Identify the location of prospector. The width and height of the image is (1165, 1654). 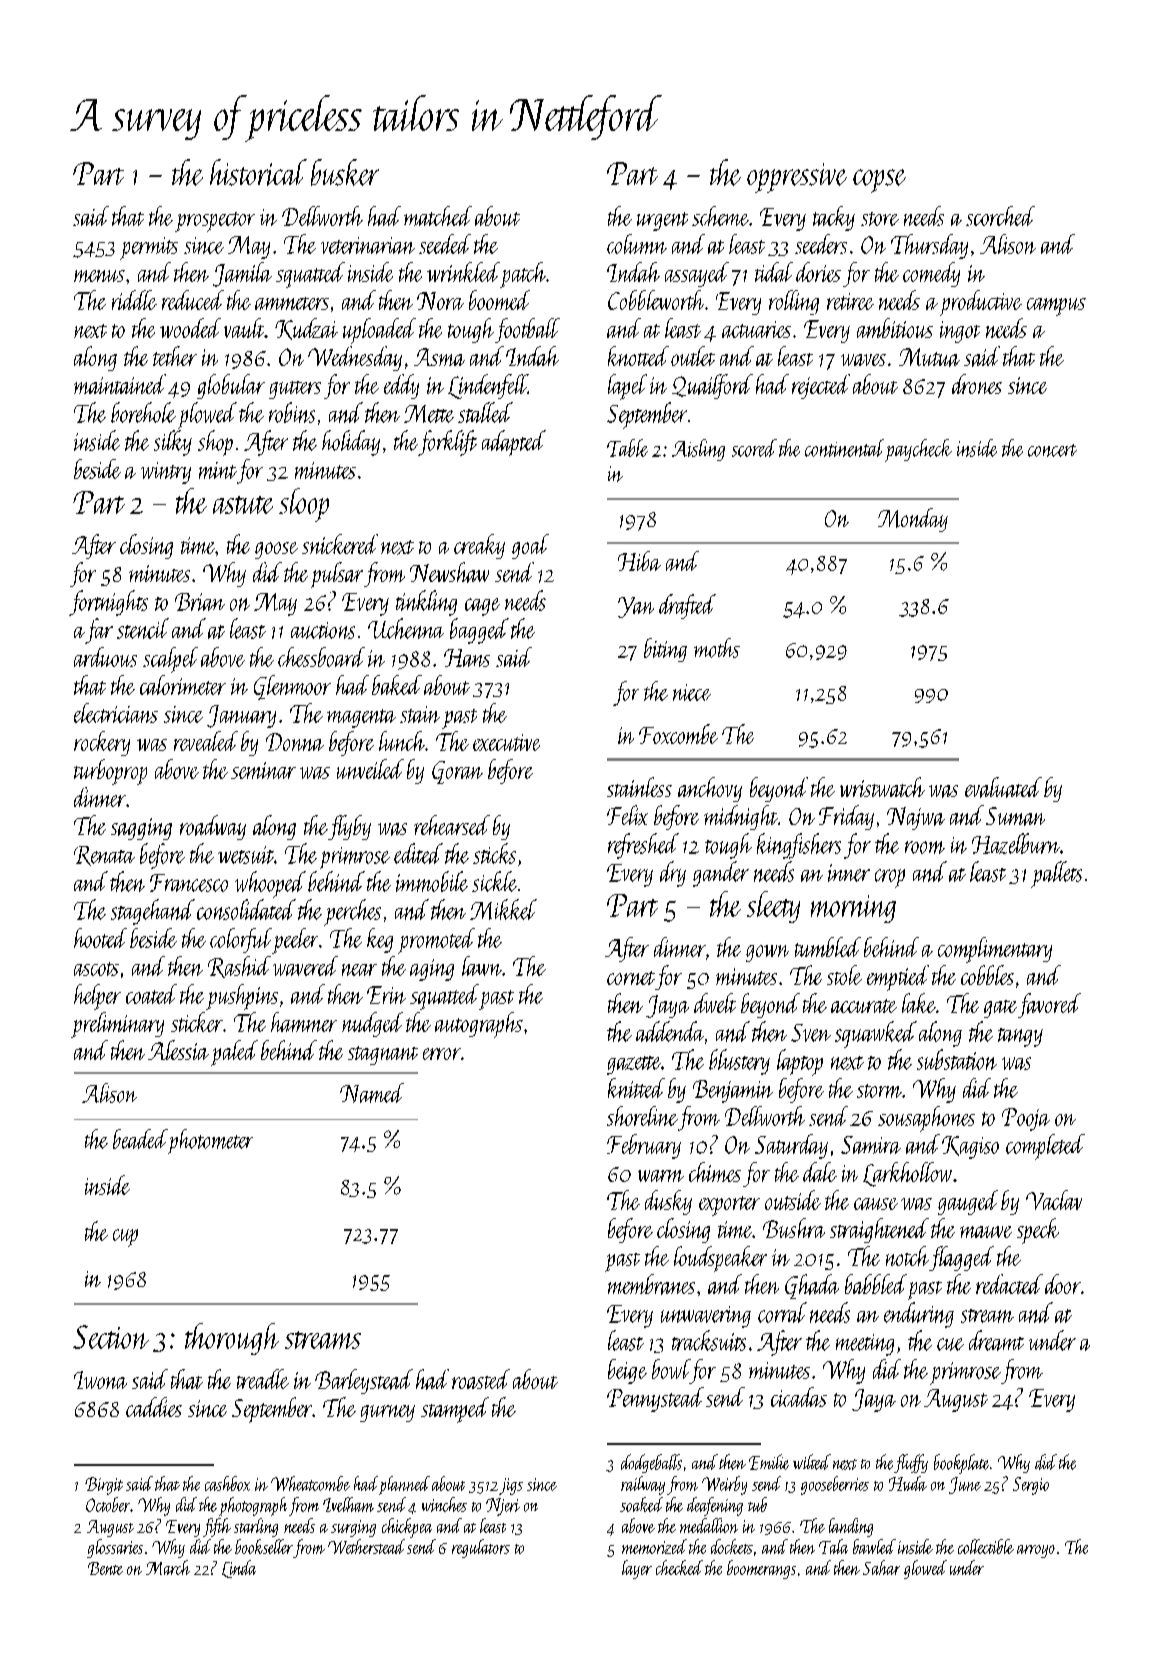
(215, 222).
